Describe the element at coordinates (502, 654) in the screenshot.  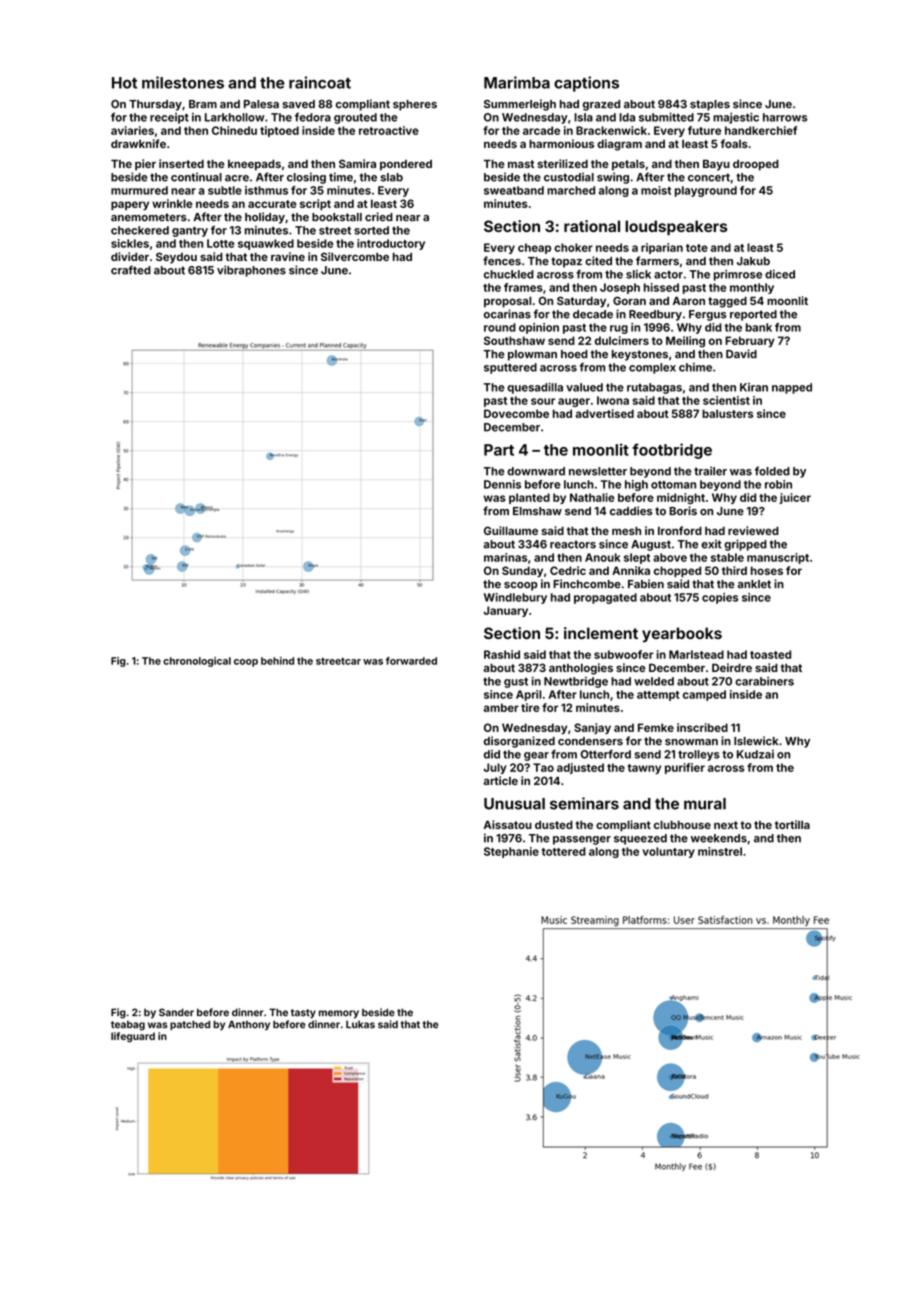
I see `Rashid` at that location.
